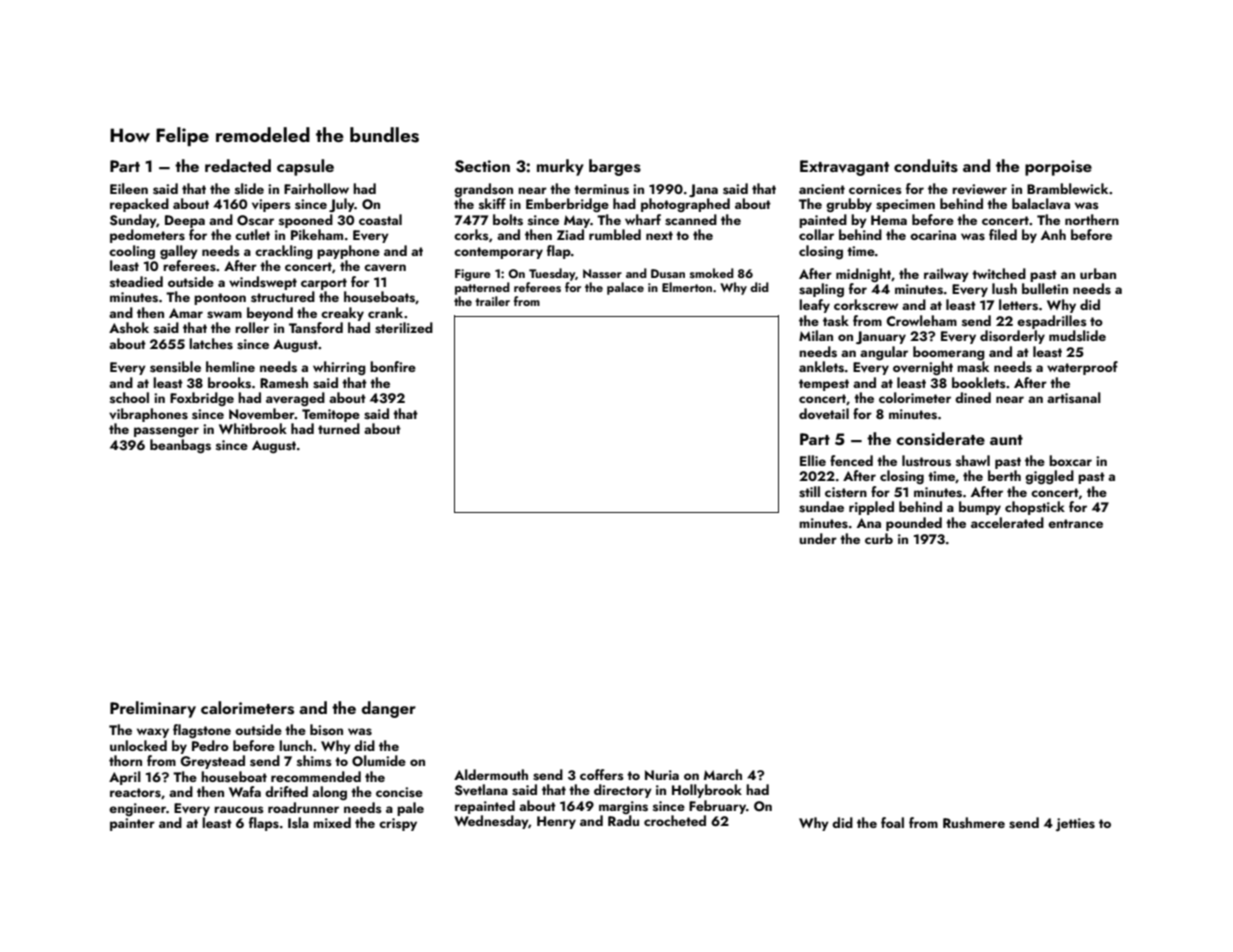 Image resolution: width=1233 pixels, height=952 pixels. I want to click on crispy, so click(398, 824).
